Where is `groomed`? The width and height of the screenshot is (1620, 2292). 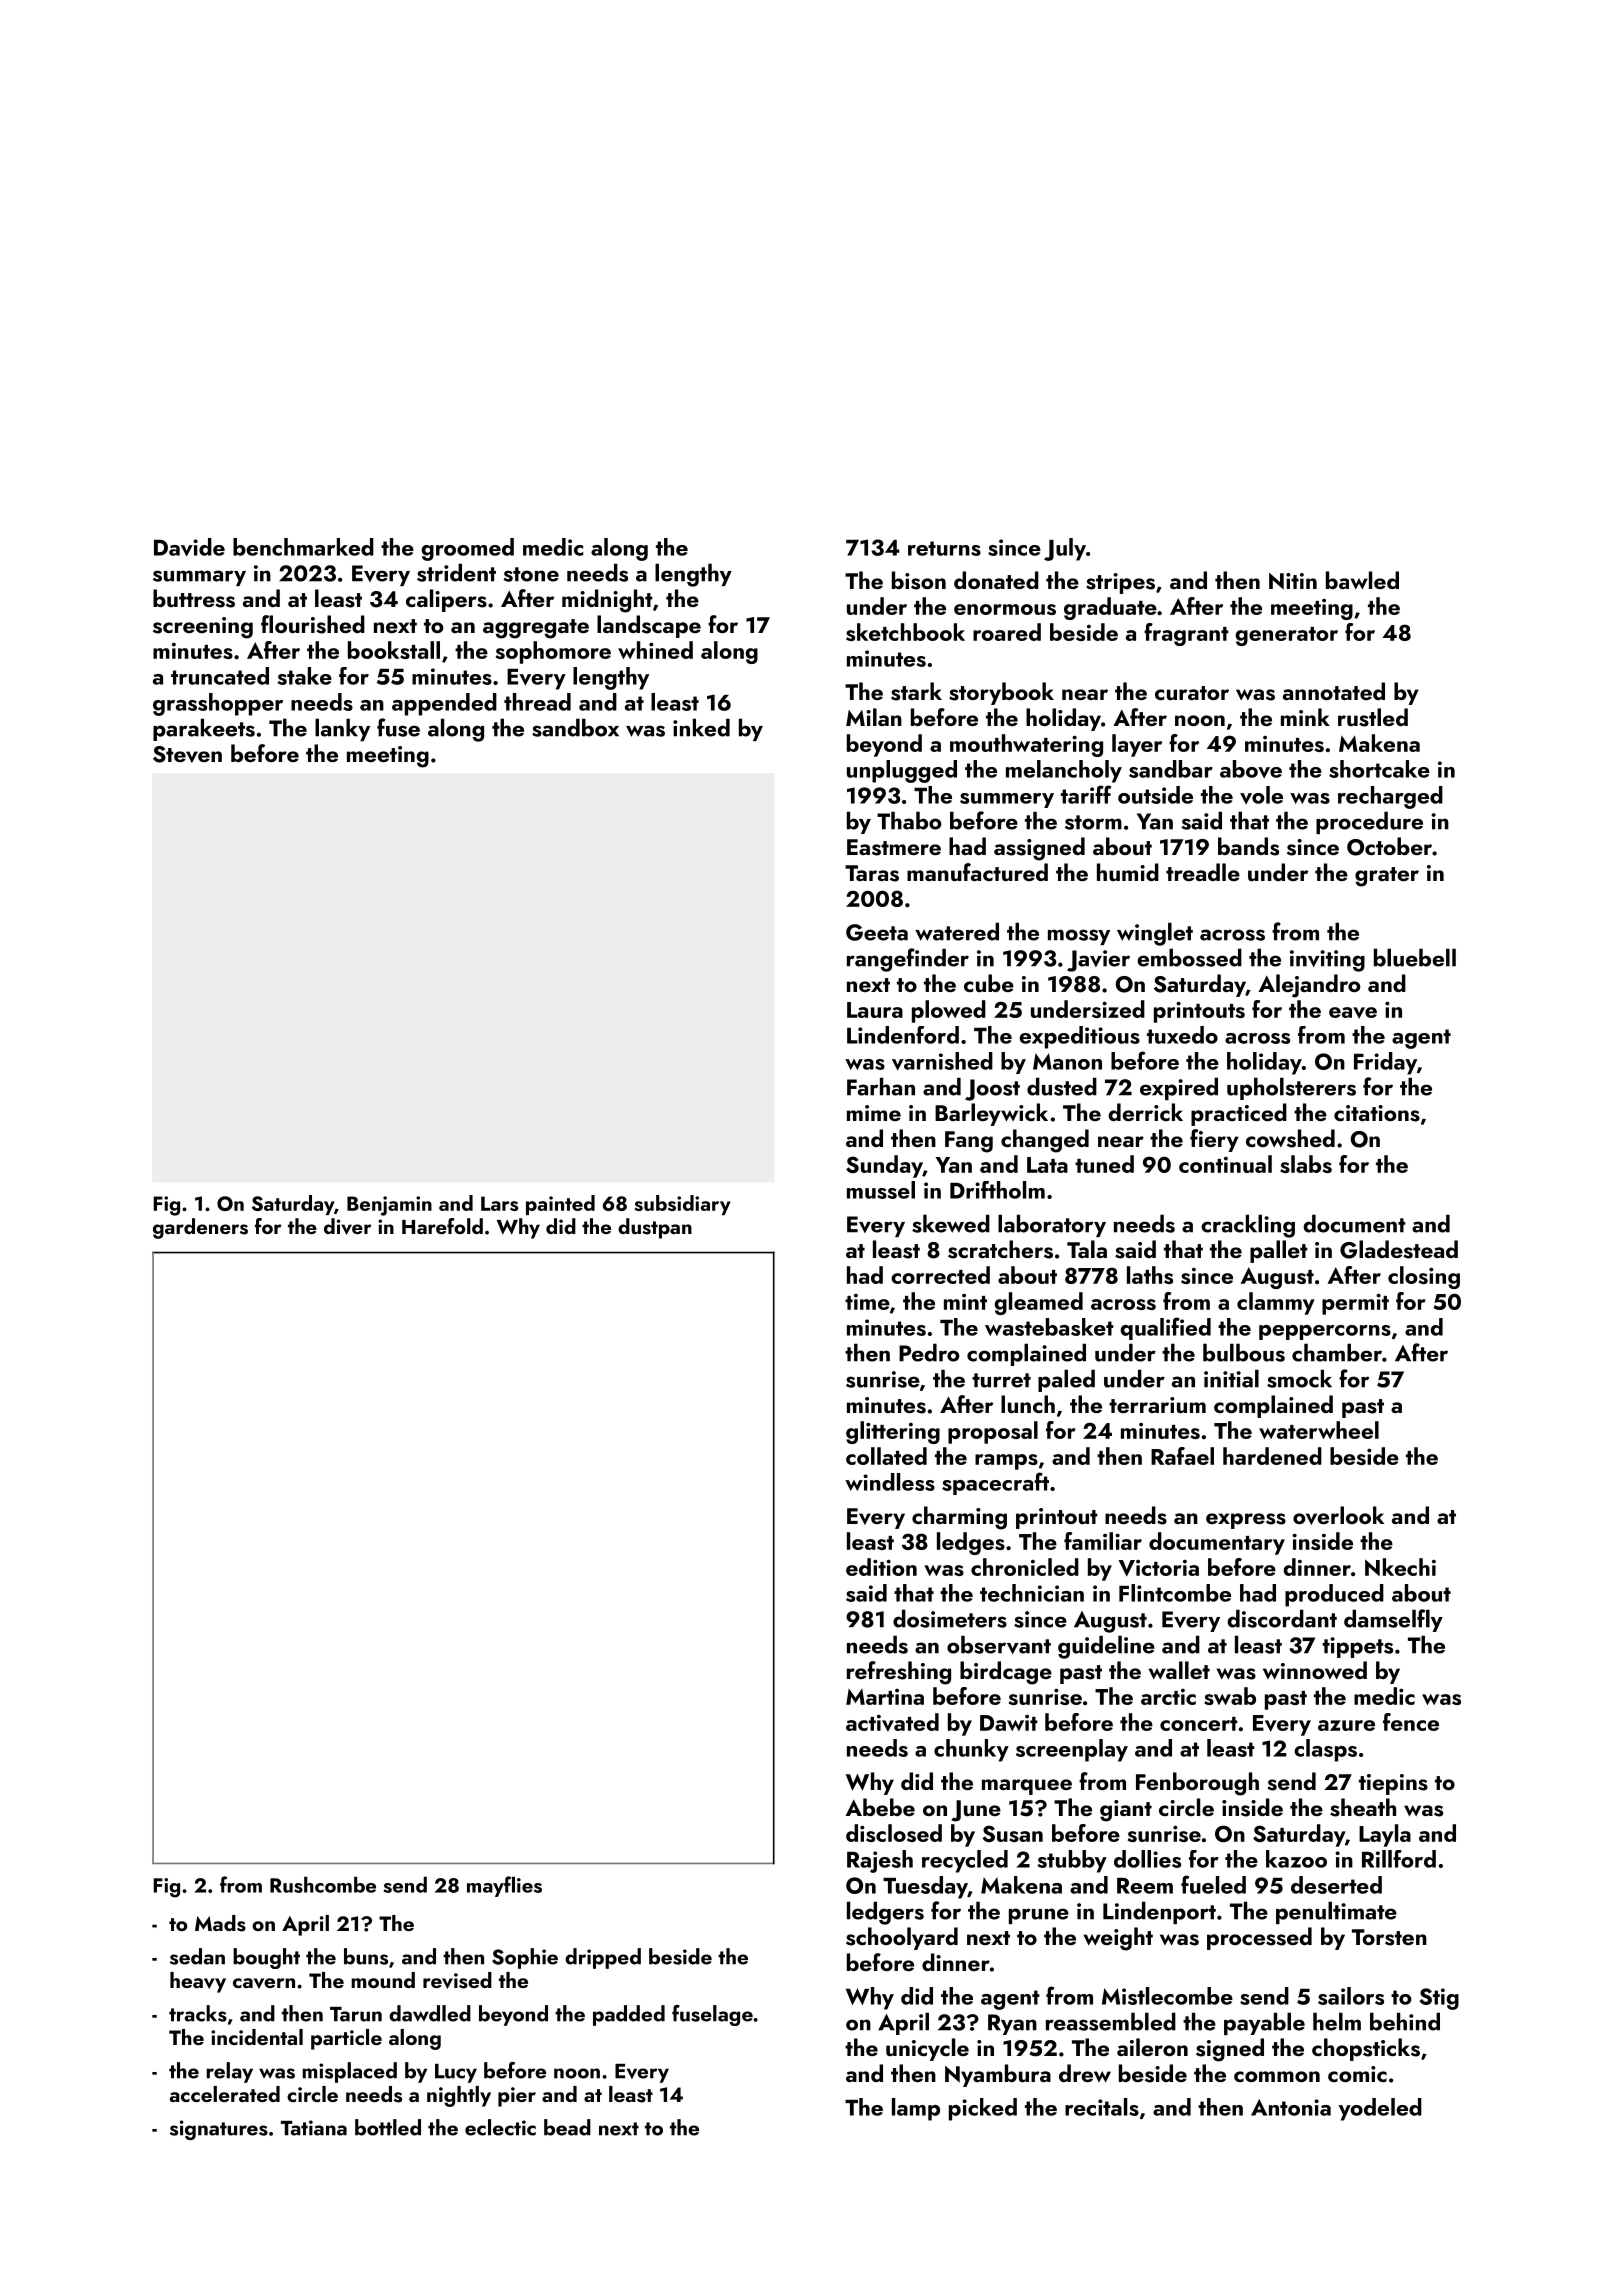 groomed is located at coordinates (467, 549).
